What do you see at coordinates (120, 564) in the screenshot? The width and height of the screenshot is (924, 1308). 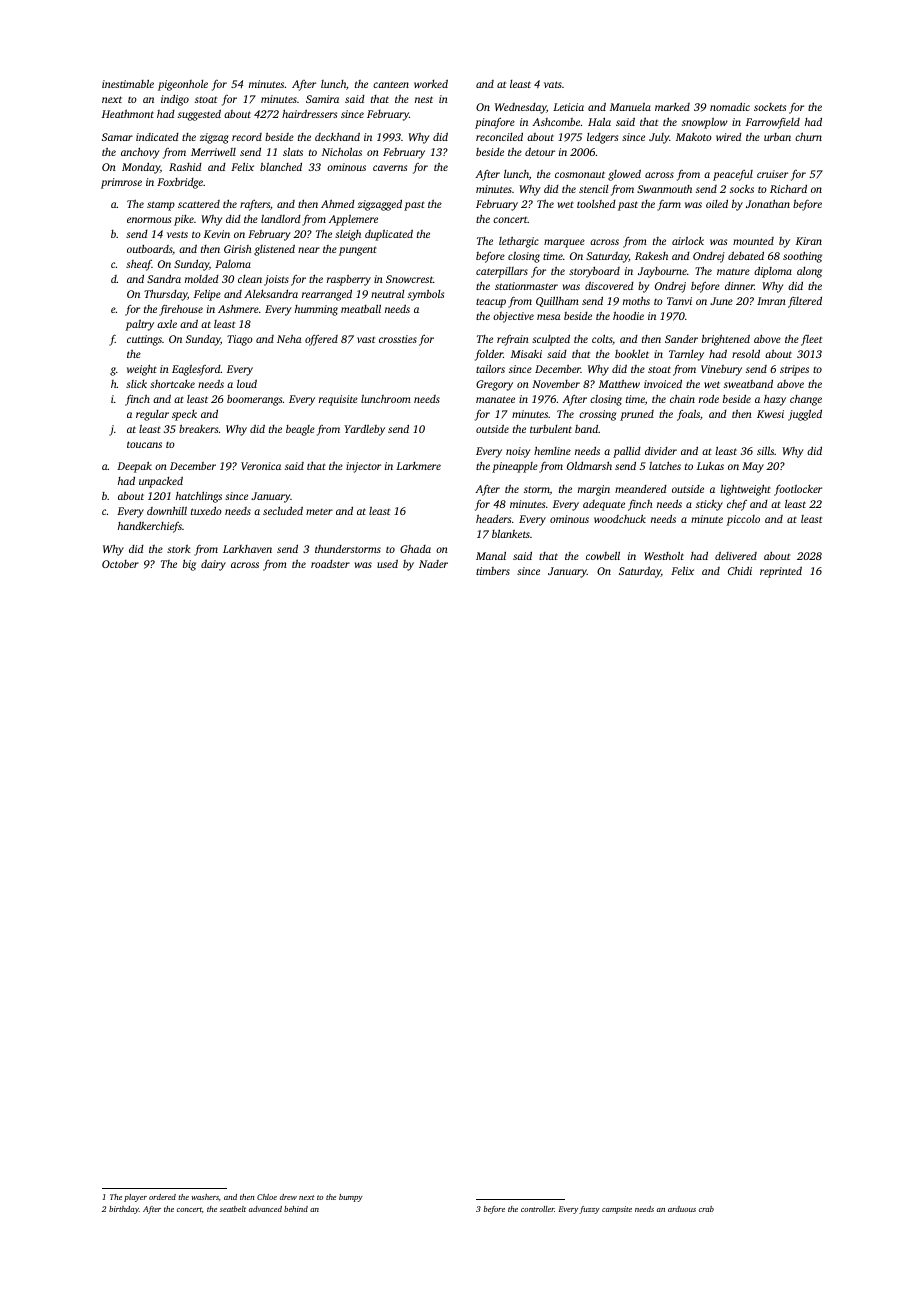 I see `October` at bounding box center [120, 564].
